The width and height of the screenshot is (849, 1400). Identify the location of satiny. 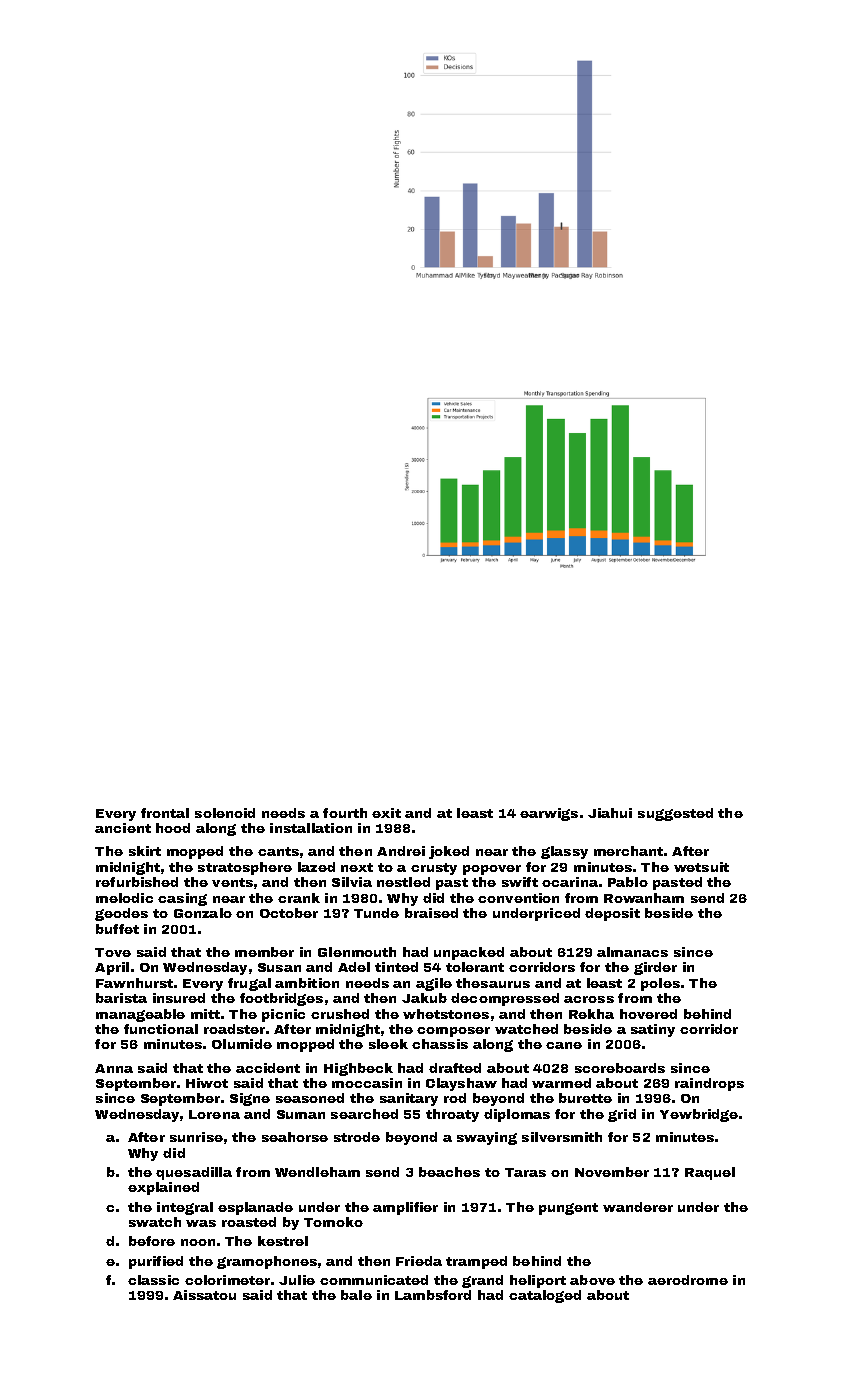
(653, 1030).
